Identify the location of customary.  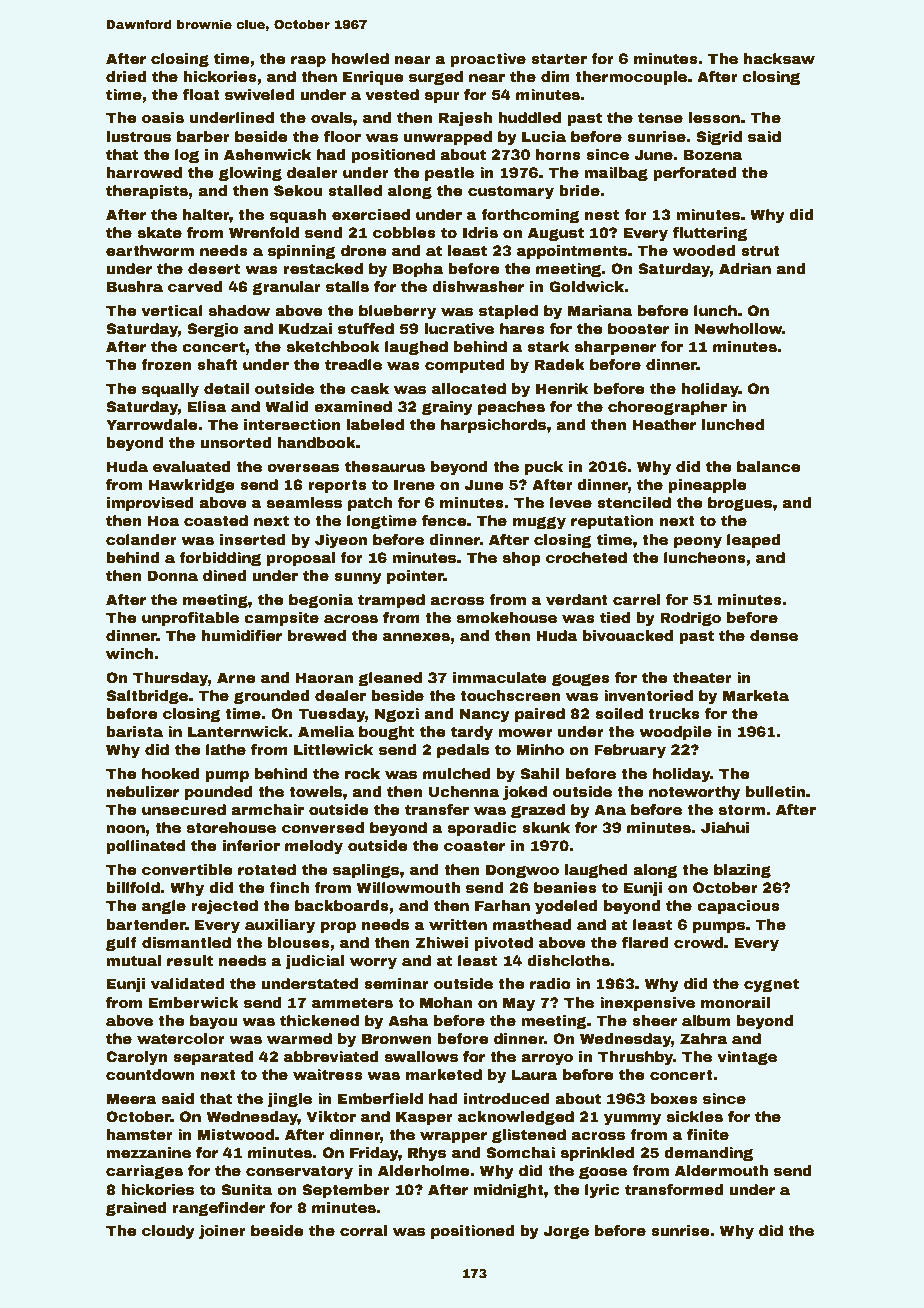
(511, 192).
